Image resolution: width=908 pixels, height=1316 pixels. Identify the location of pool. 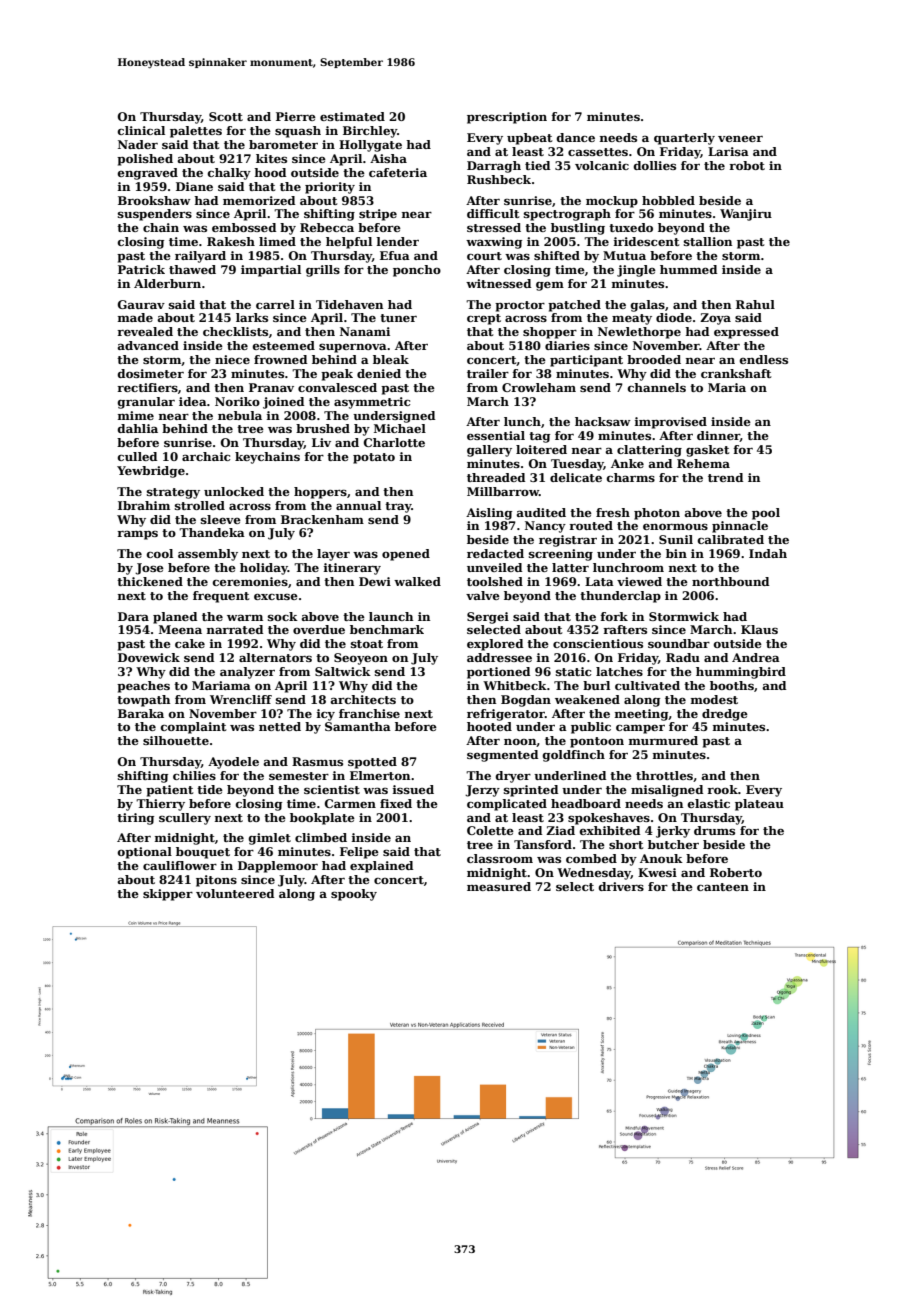
(766, 514).
